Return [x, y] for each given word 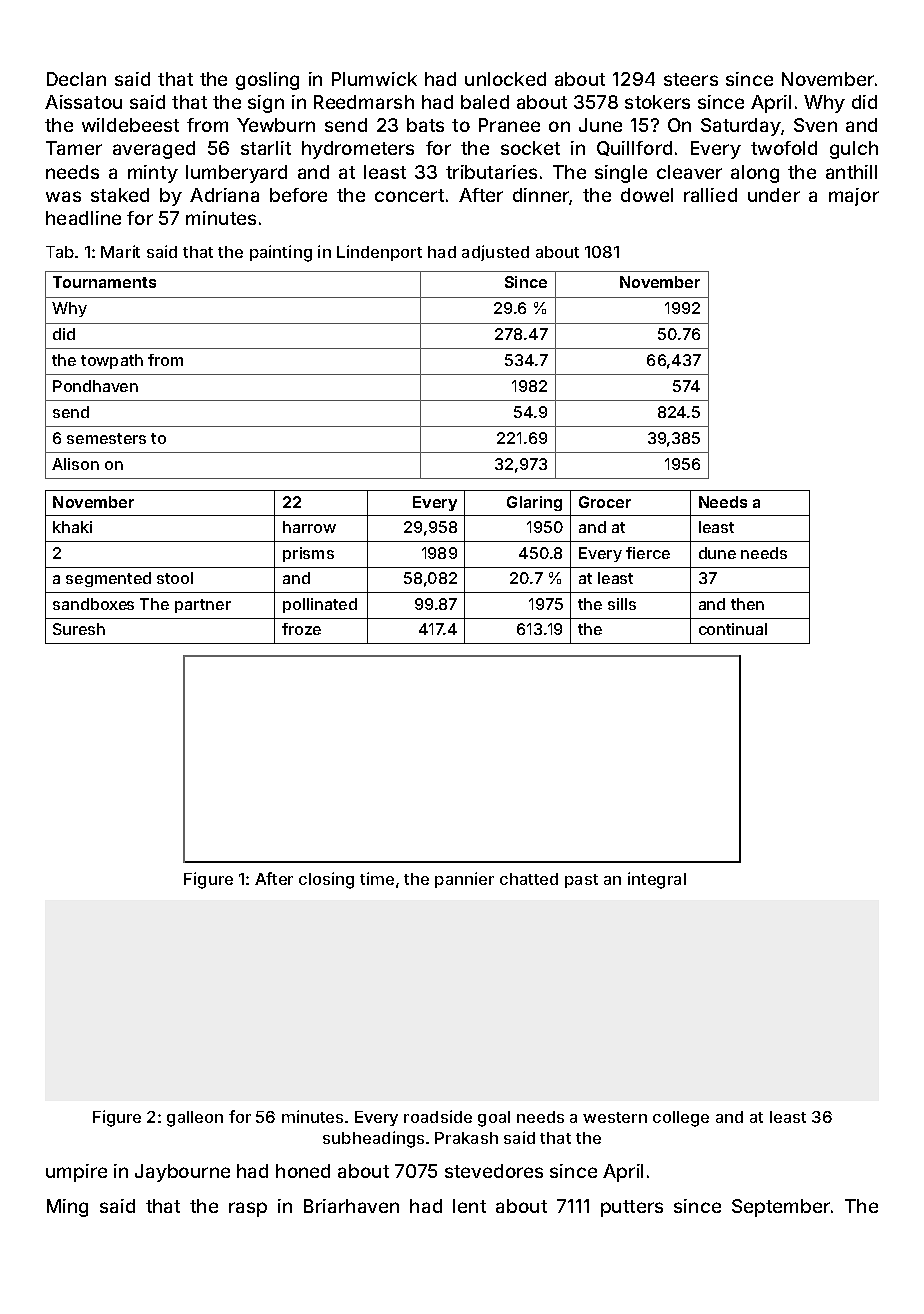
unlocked [505, 79]
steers [691, 79]
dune [717, 553]
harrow [309, 527]
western [615, 1117]
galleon [195, 1119]
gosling [267, 81]
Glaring [534, 503]
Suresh [79, 629]
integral [657, 880]
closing [326, 880]
